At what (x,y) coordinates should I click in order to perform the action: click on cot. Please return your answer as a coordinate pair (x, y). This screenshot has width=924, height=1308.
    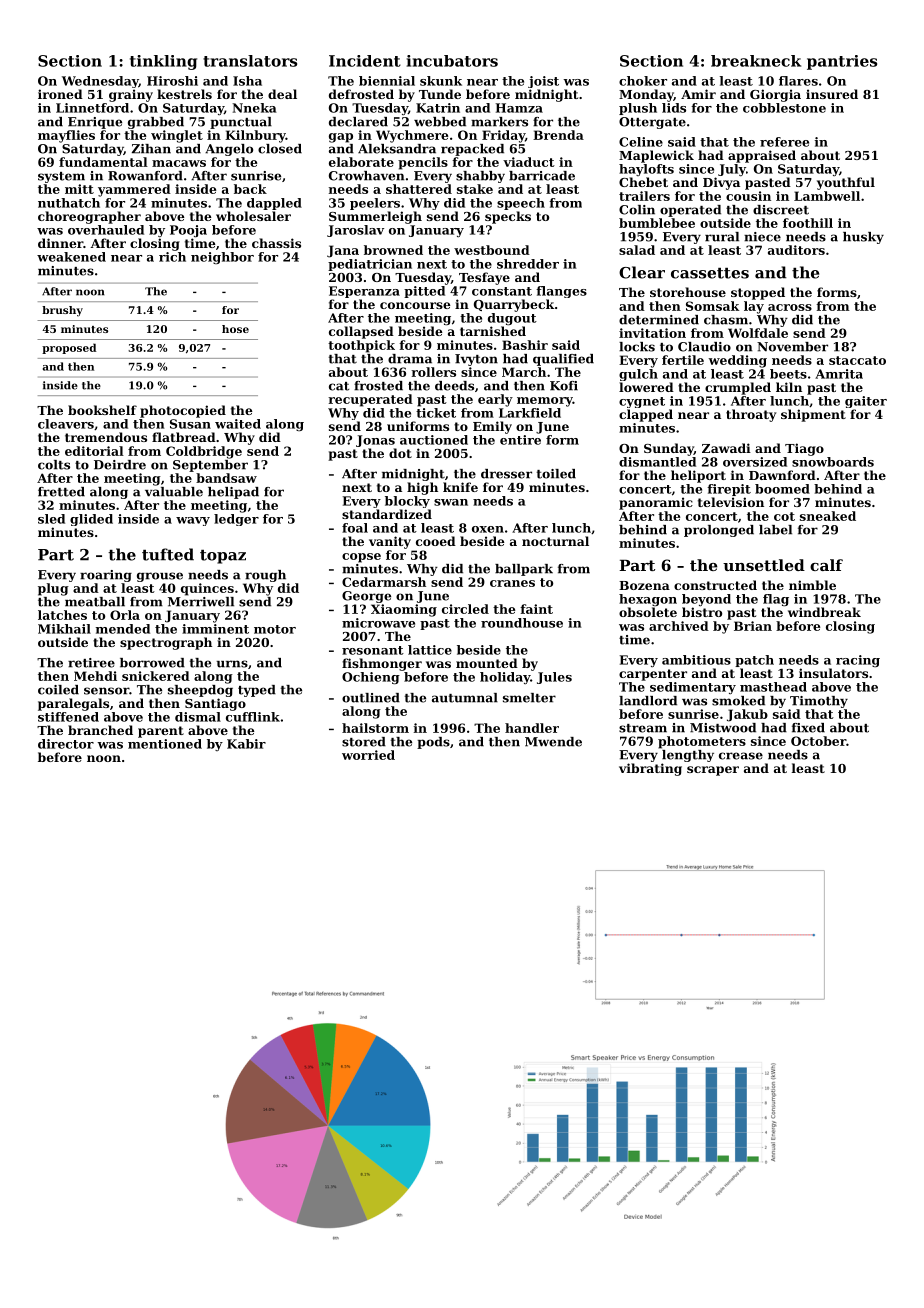
    Looking at the image, I should click on (784, 516).
